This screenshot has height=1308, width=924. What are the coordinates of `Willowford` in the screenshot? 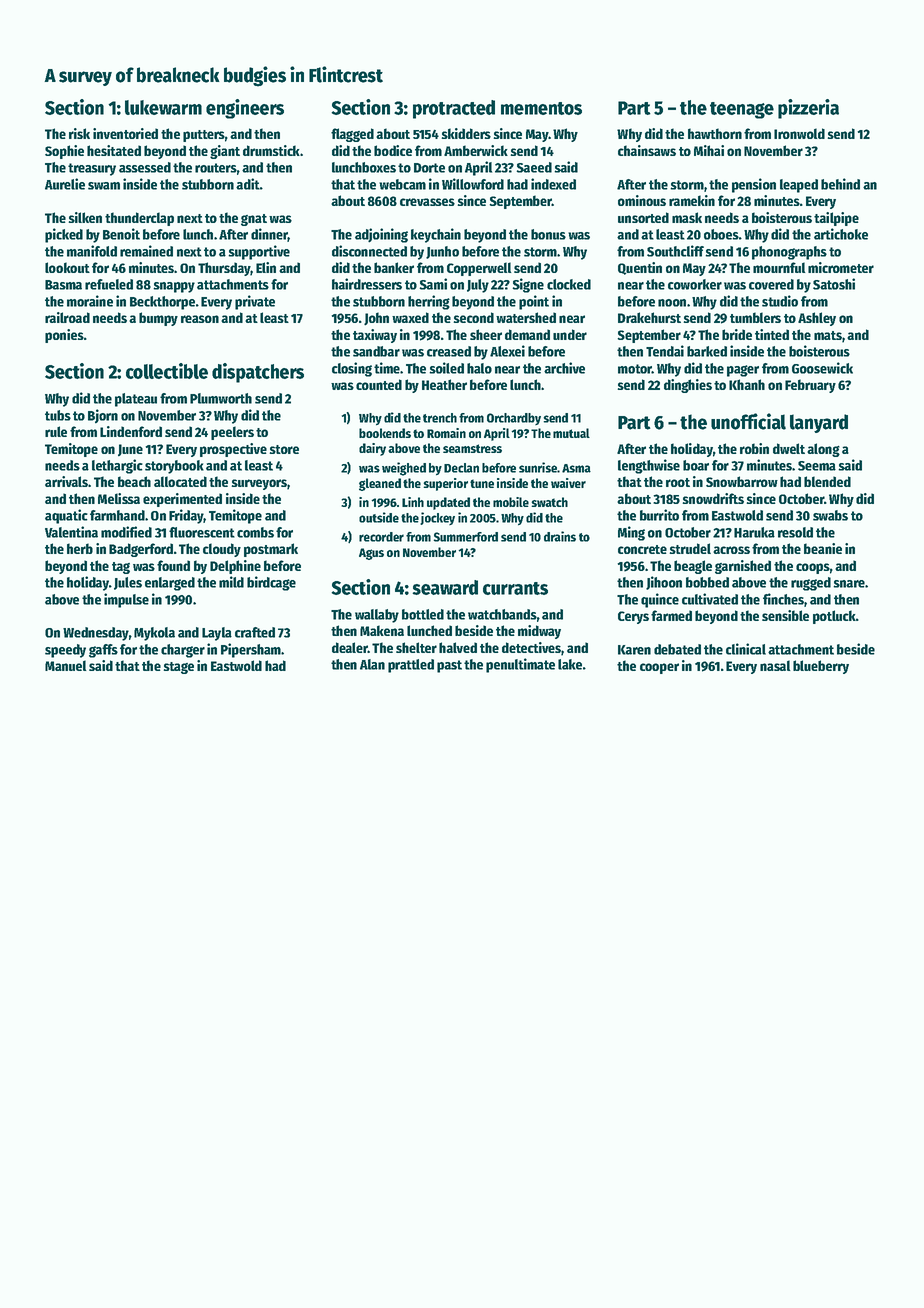 It's located at (473, 184).
